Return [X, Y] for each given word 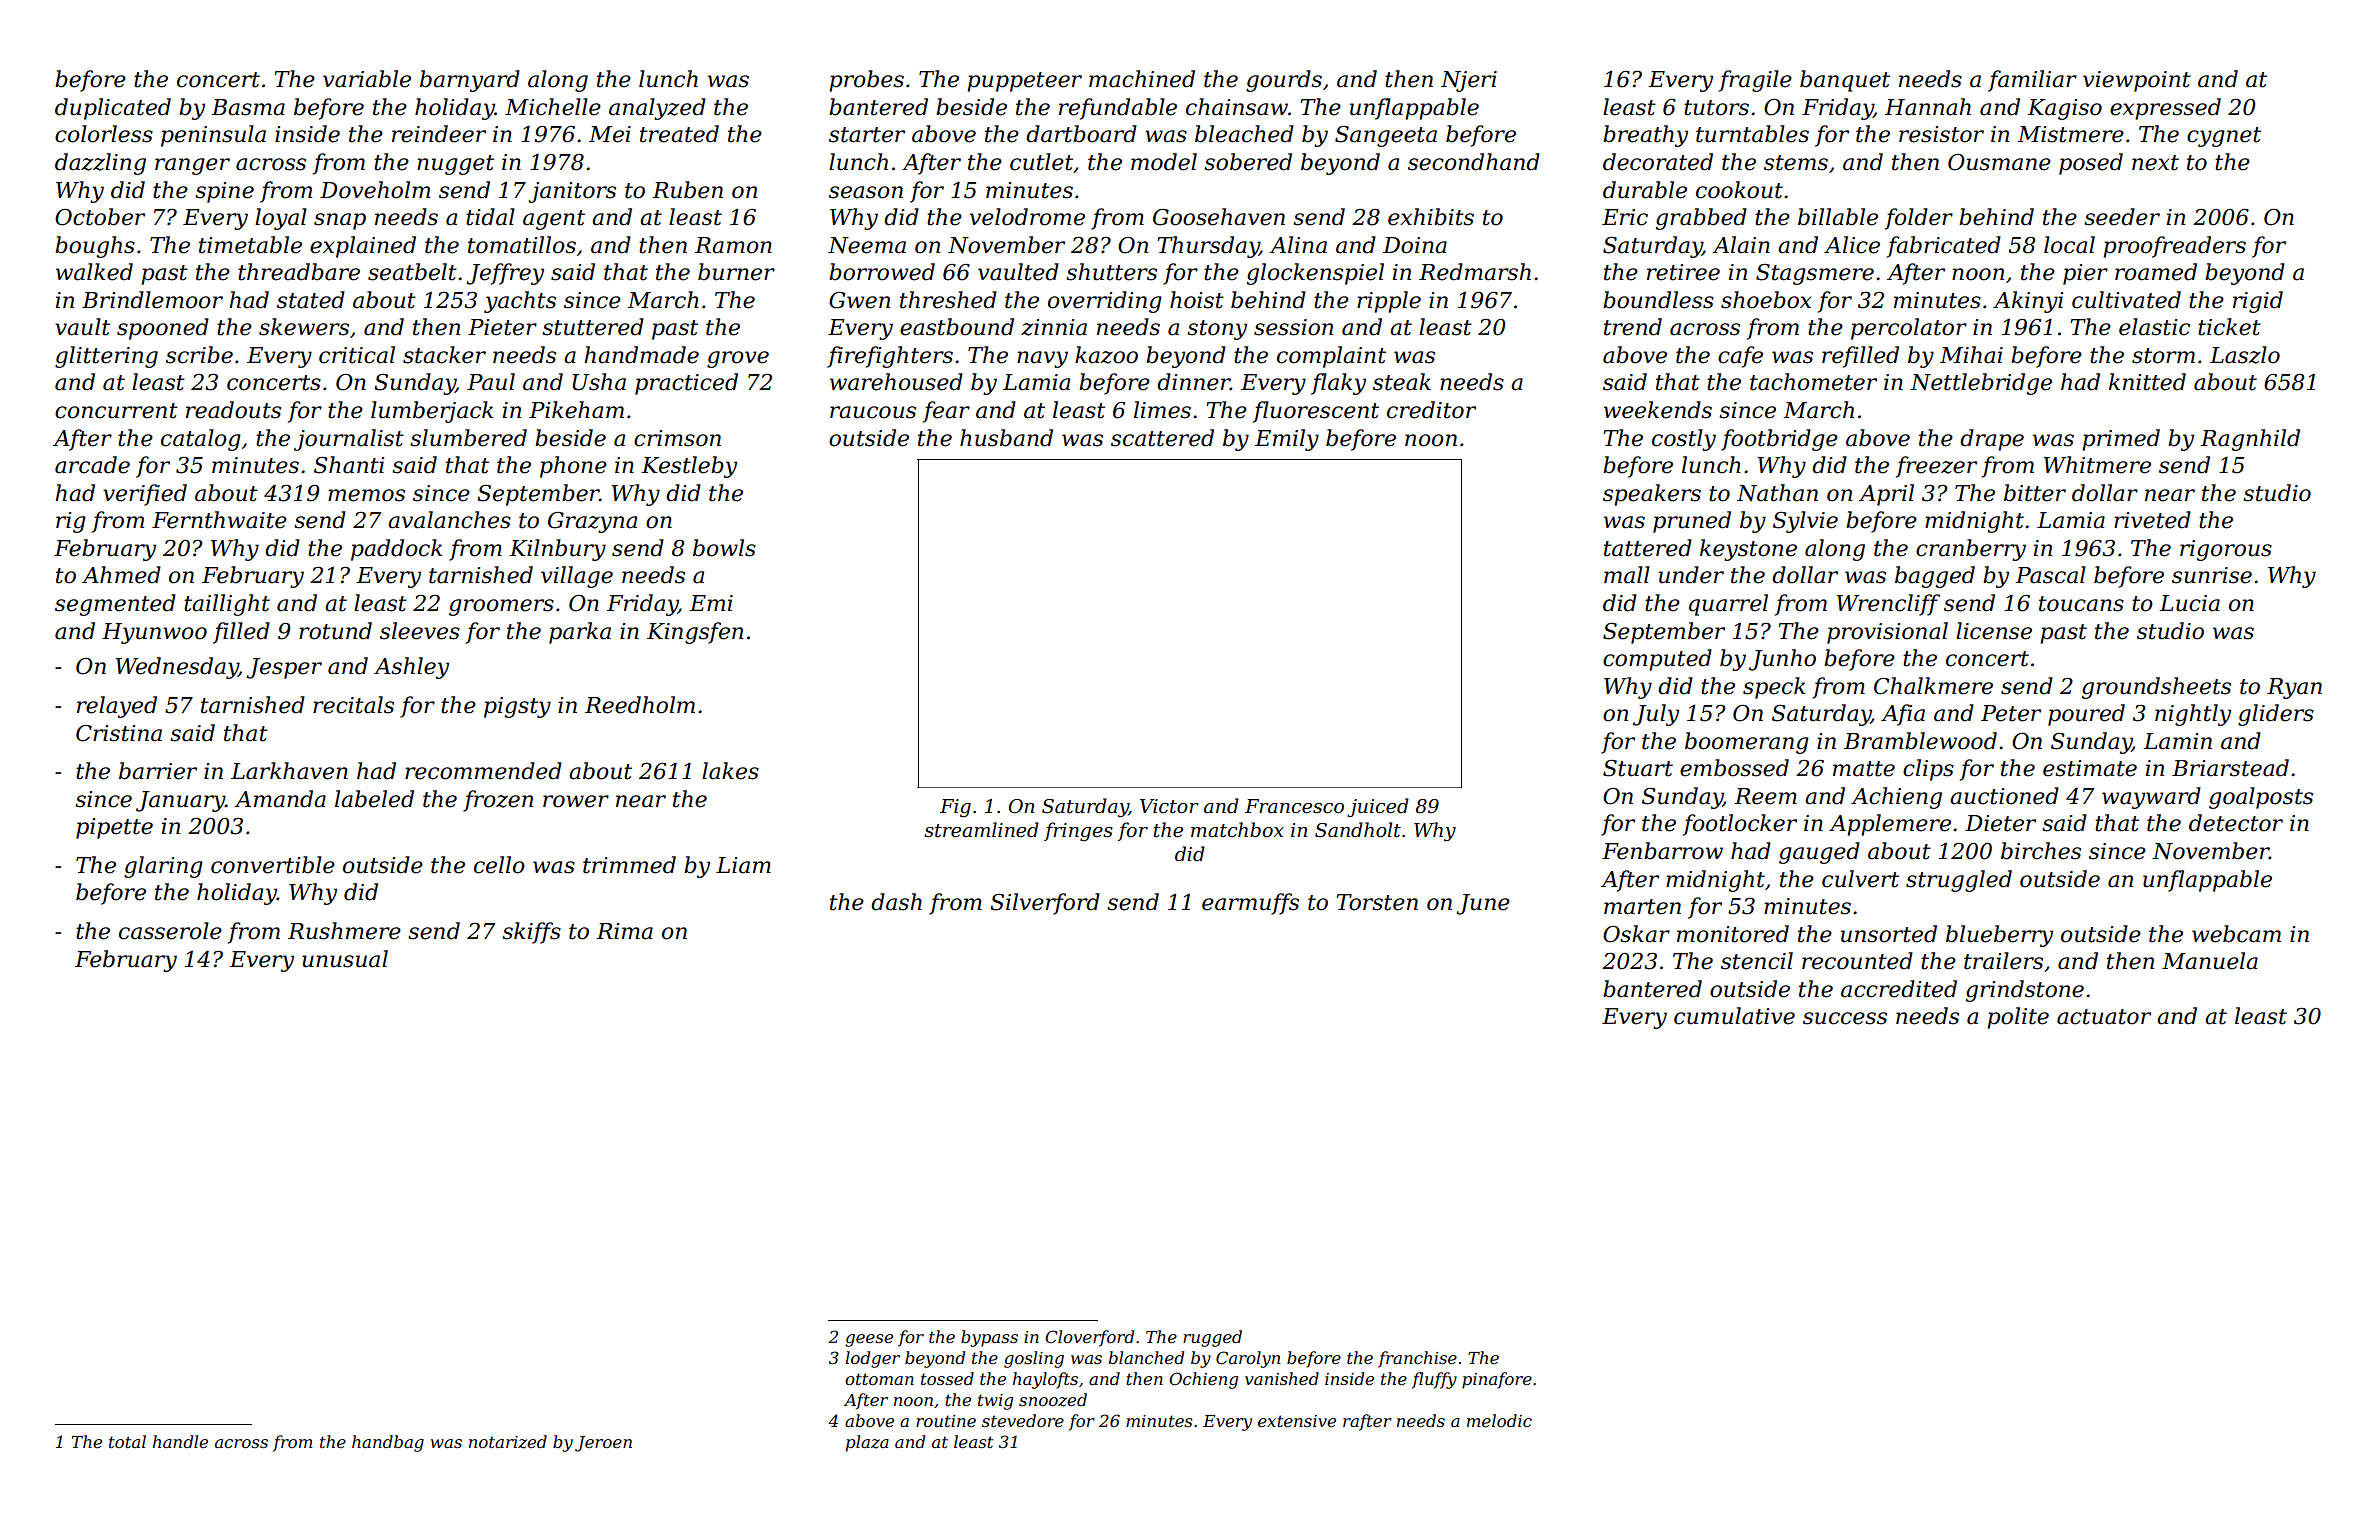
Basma [248, 107]
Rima [624, 931]
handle [180, 1441]
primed [2121, 440]
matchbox [1237, 830]
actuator [2104, 1017]
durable [1645, 190]
